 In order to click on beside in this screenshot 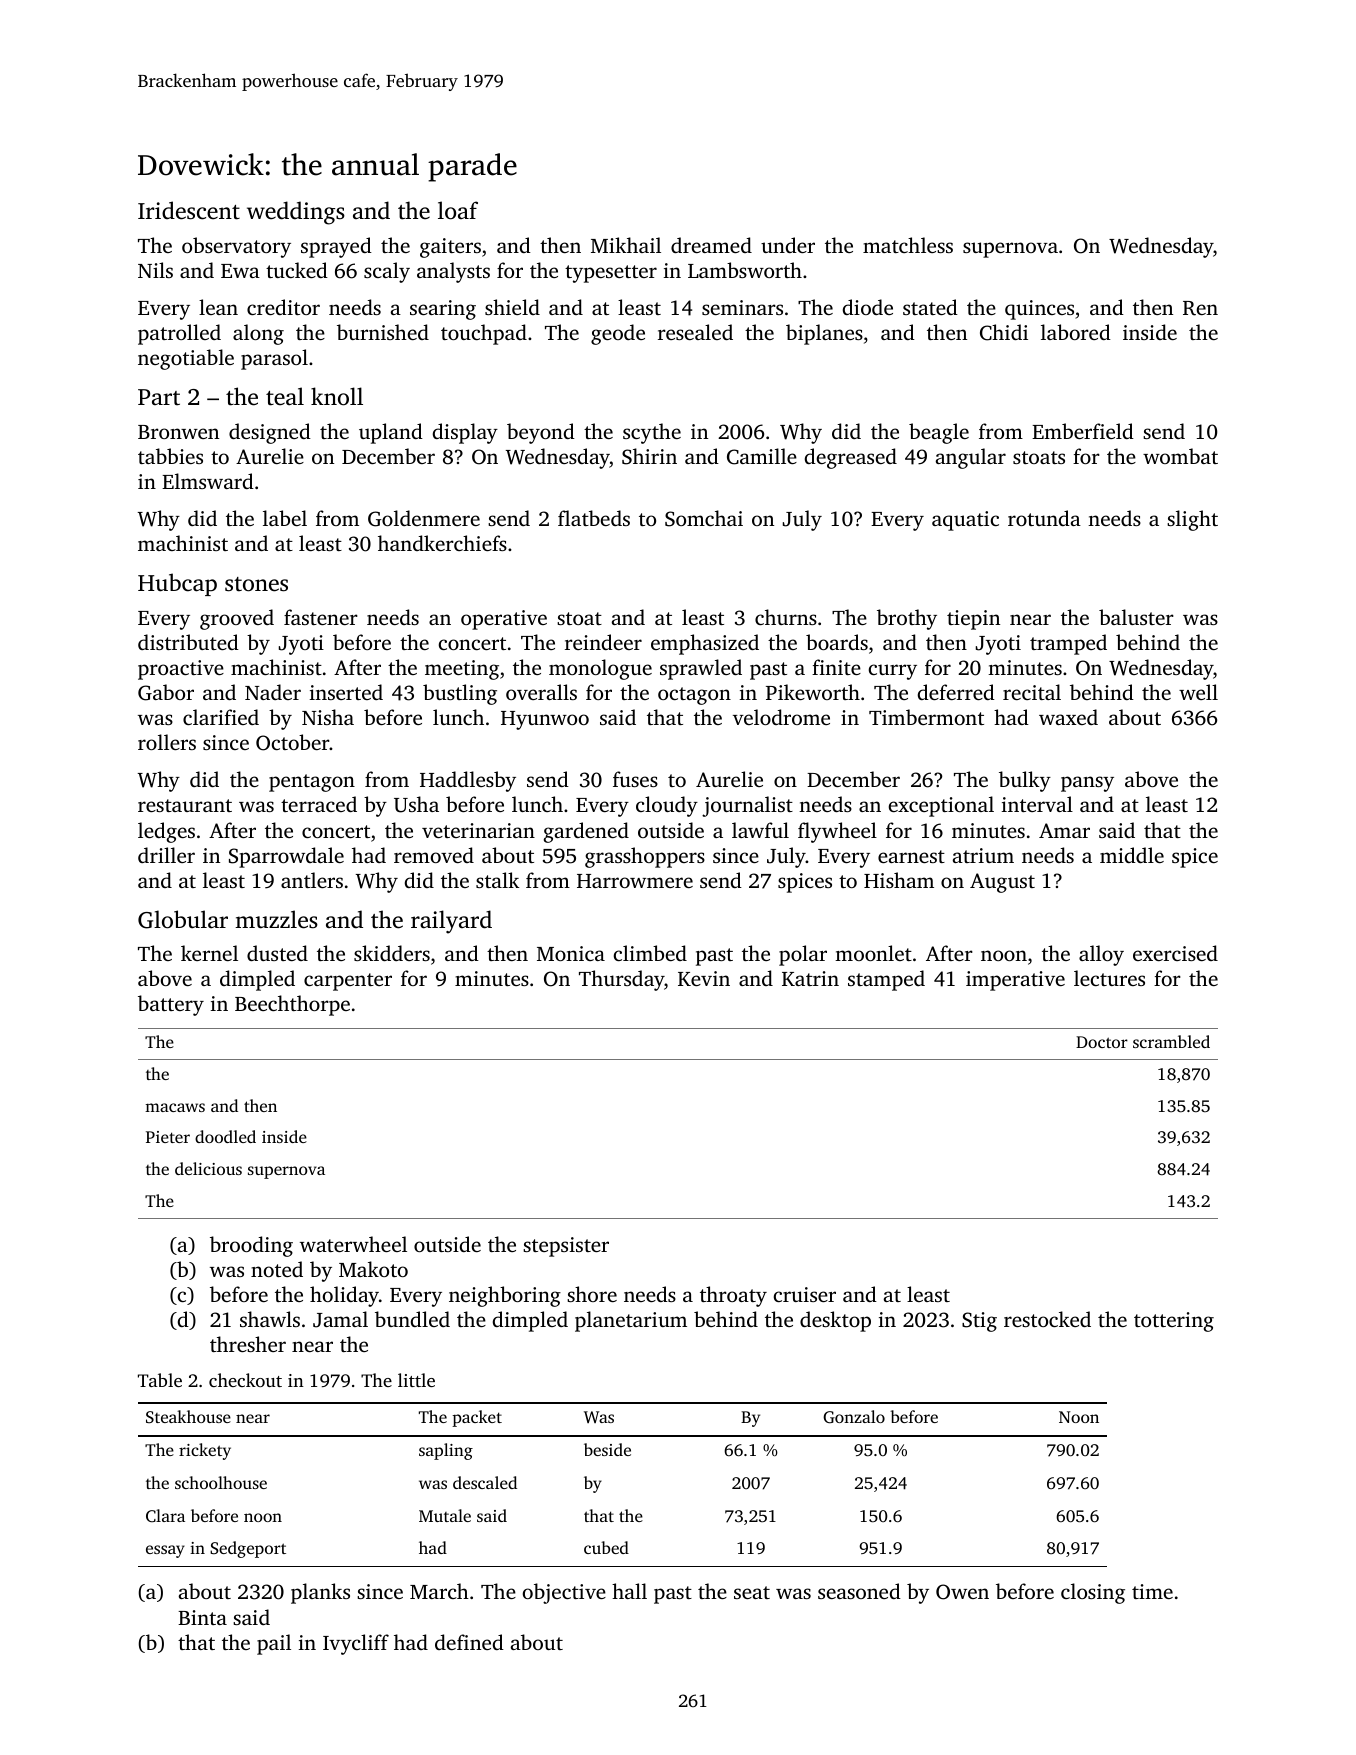, I will do `click(607, 1449)`.
